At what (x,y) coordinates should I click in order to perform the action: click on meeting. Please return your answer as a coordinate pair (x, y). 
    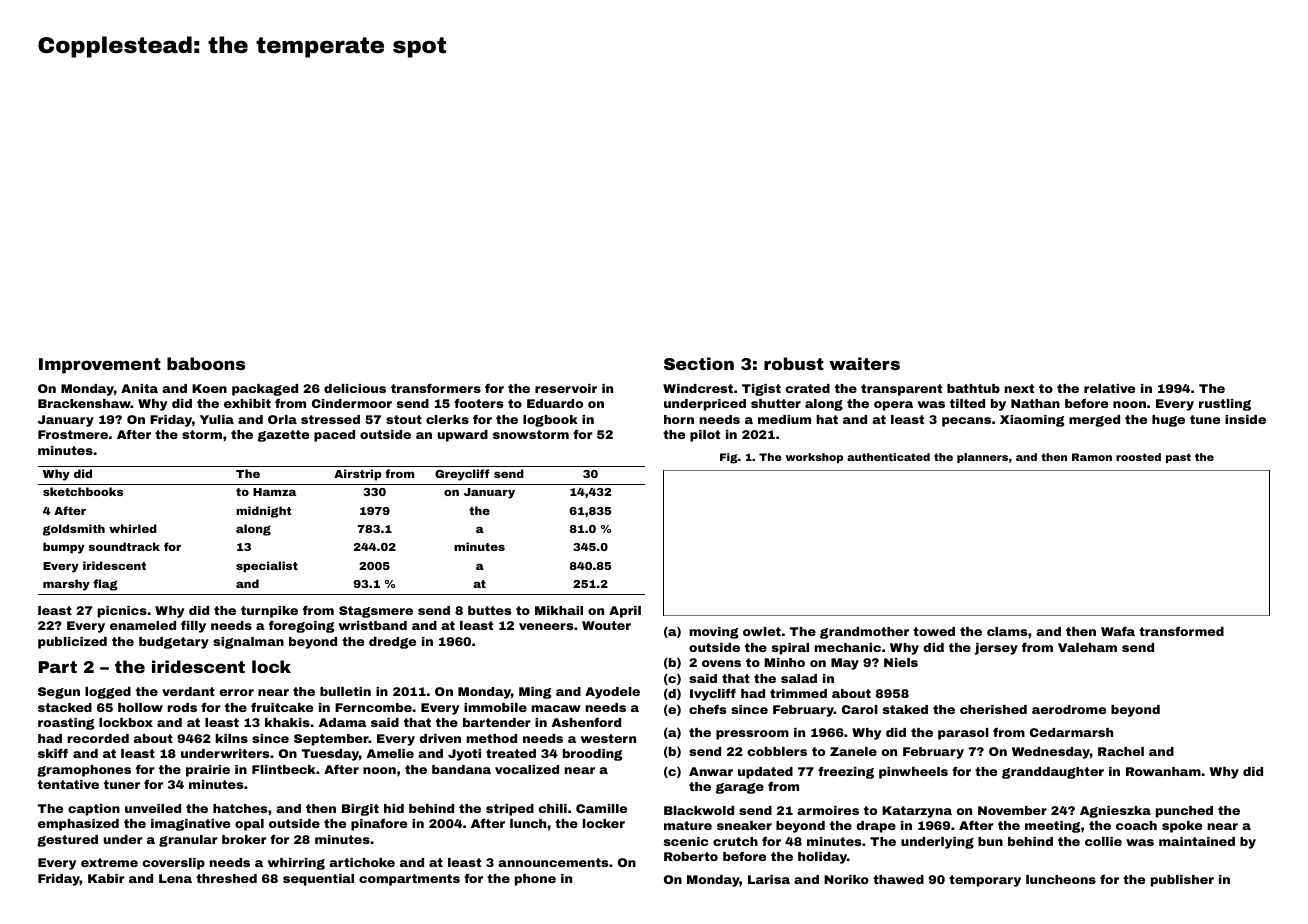
    Looking at the image, I should click on (1052, 827).
